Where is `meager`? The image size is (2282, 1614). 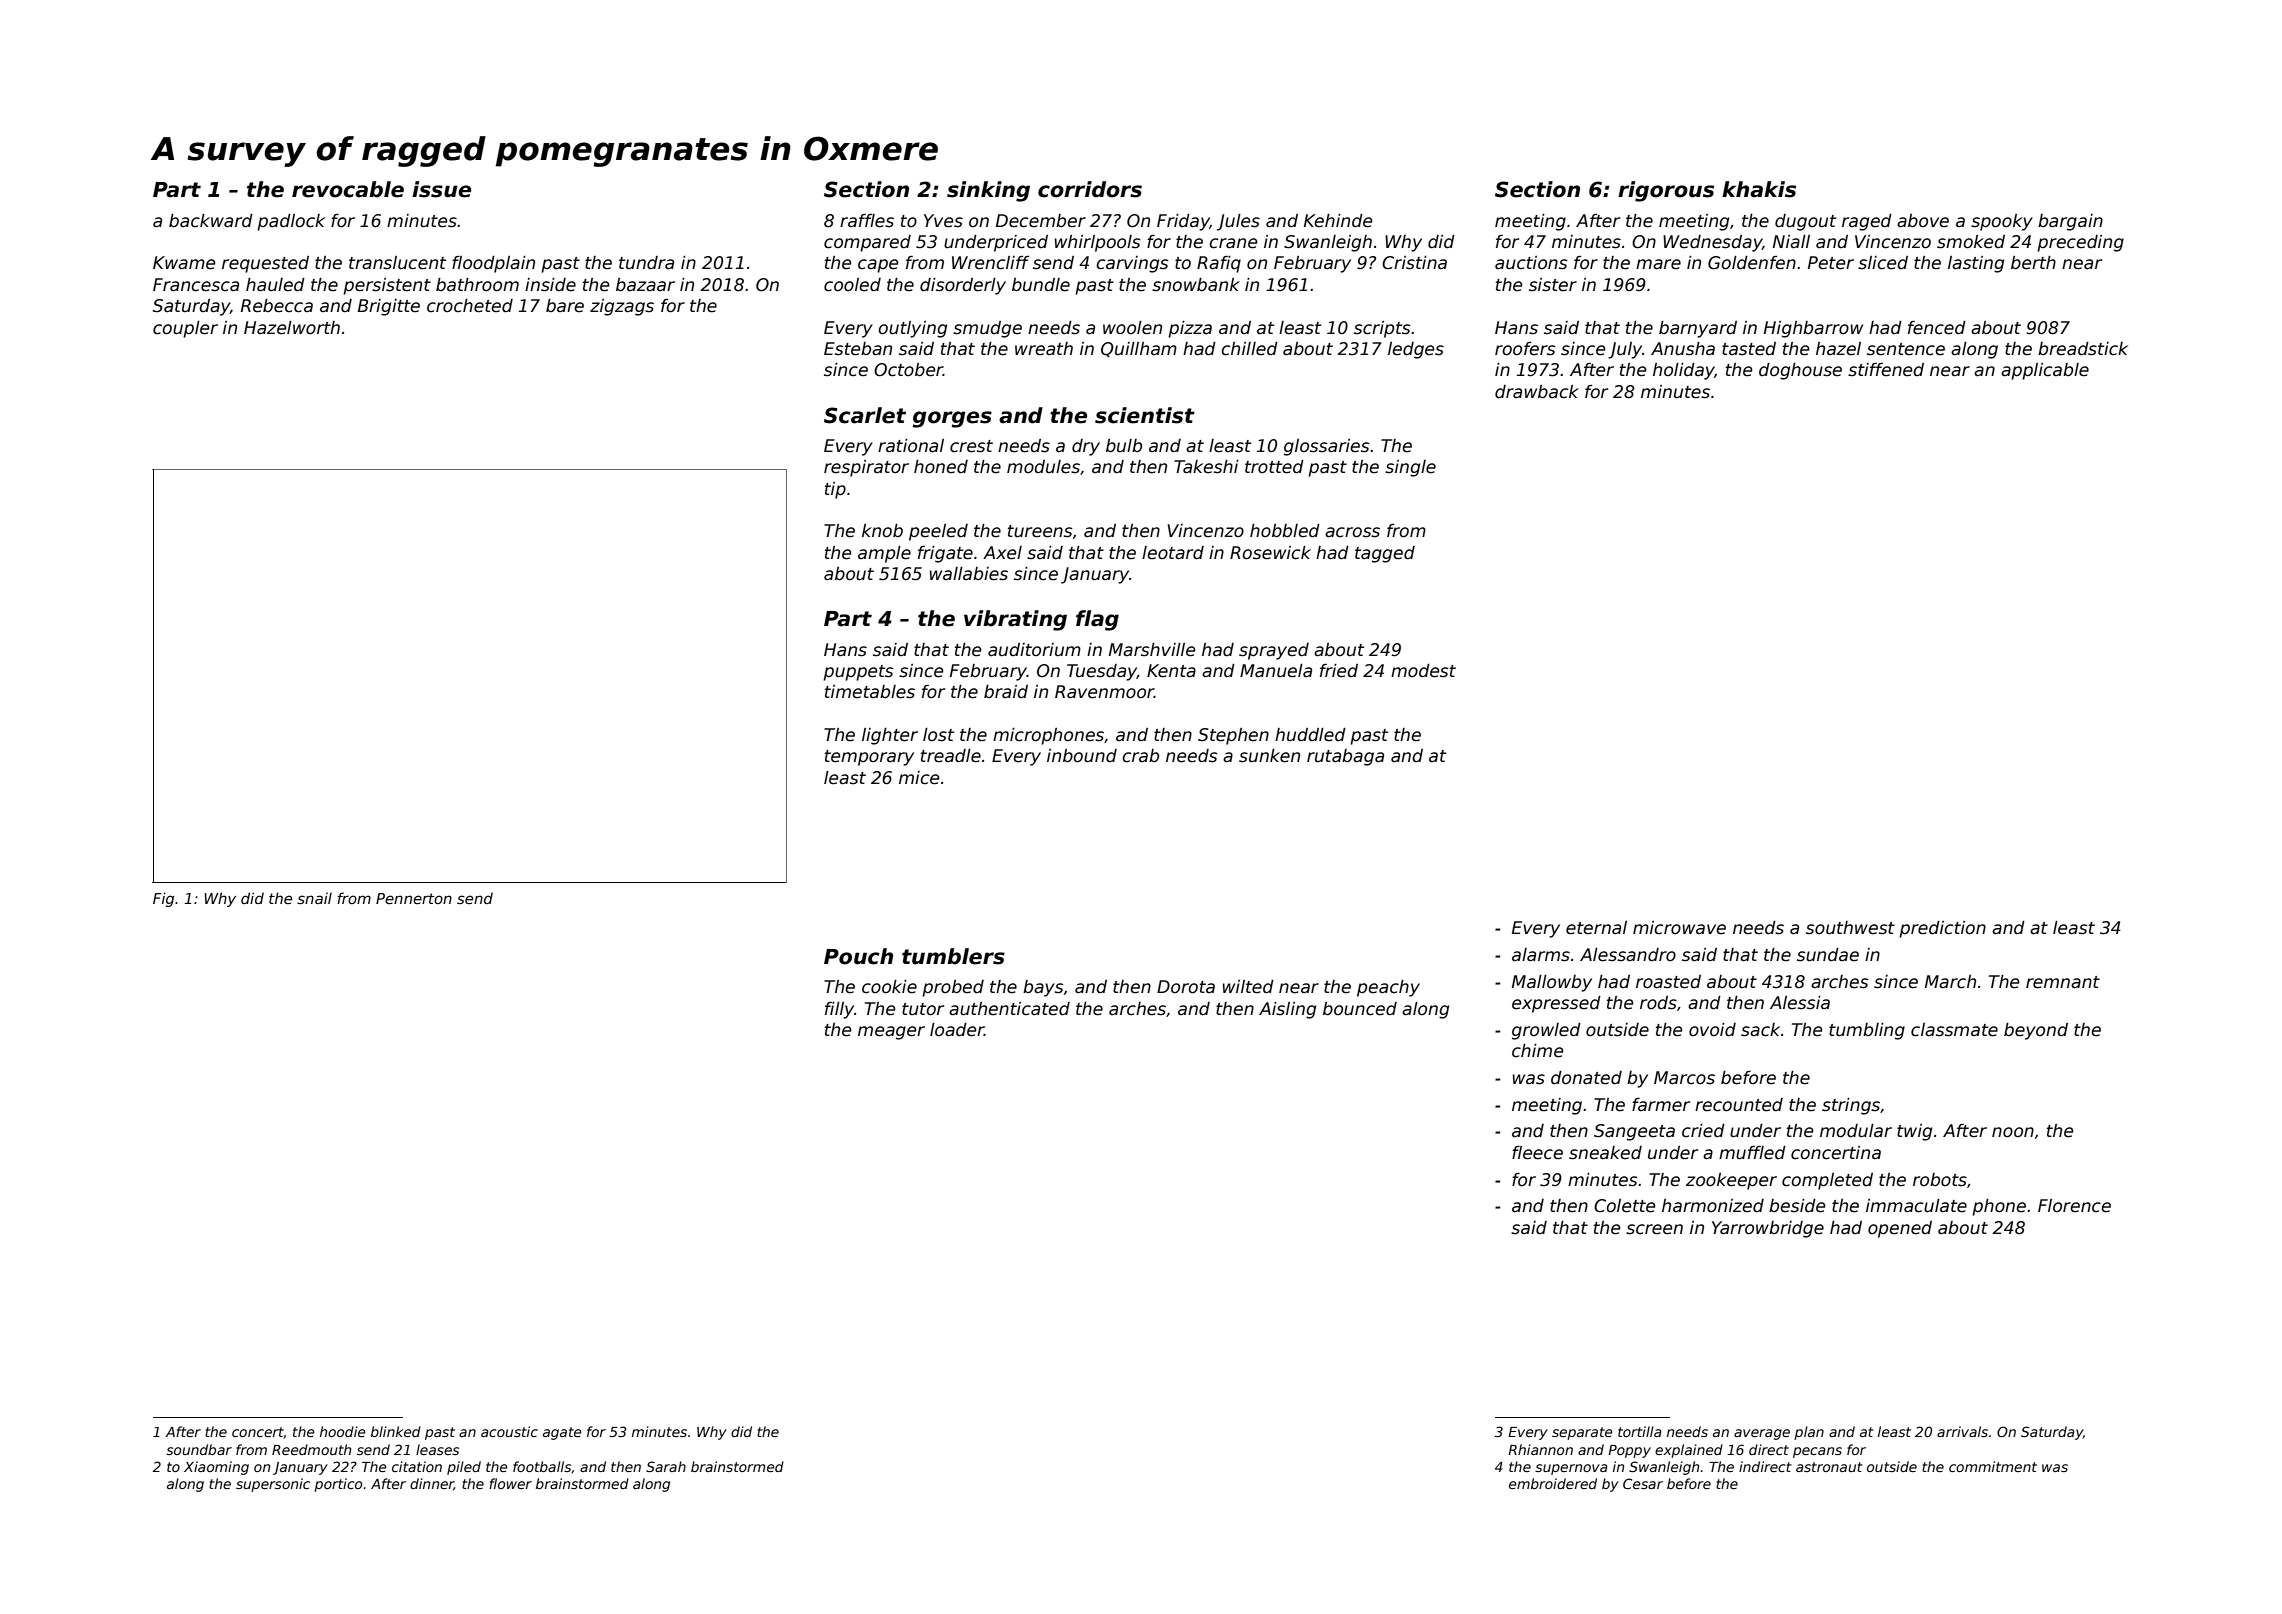
meager is located at coordinates (891, 1033).
